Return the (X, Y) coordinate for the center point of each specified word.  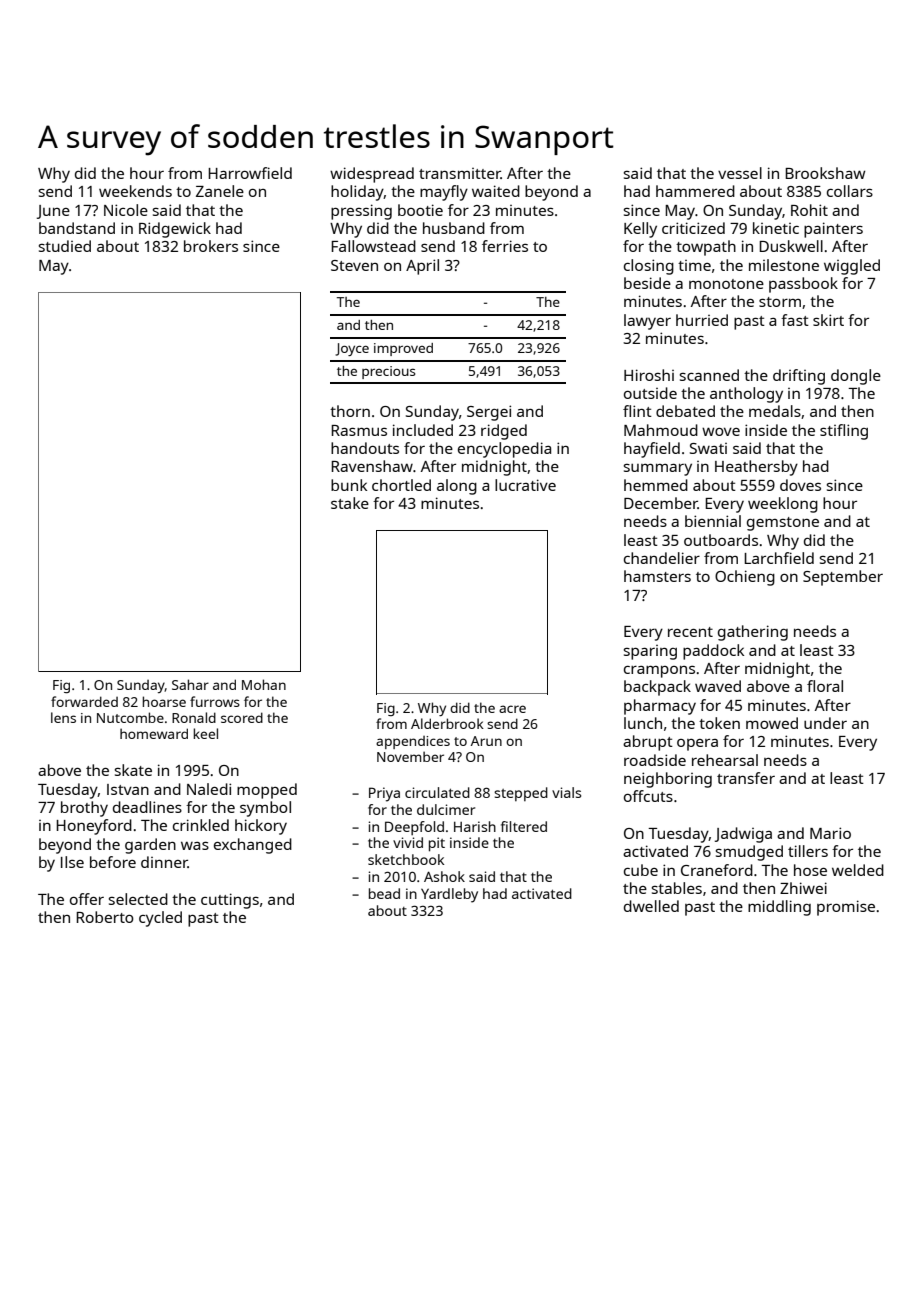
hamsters (657, 576)
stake (350, 503)
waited (496, 191)
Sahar (190, 684)
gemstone (783, 524)
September (843, 578)
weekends (135, 191)
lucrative (525, 485)
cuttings (230, 901)
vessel (740, 173)
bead (384, 893)
